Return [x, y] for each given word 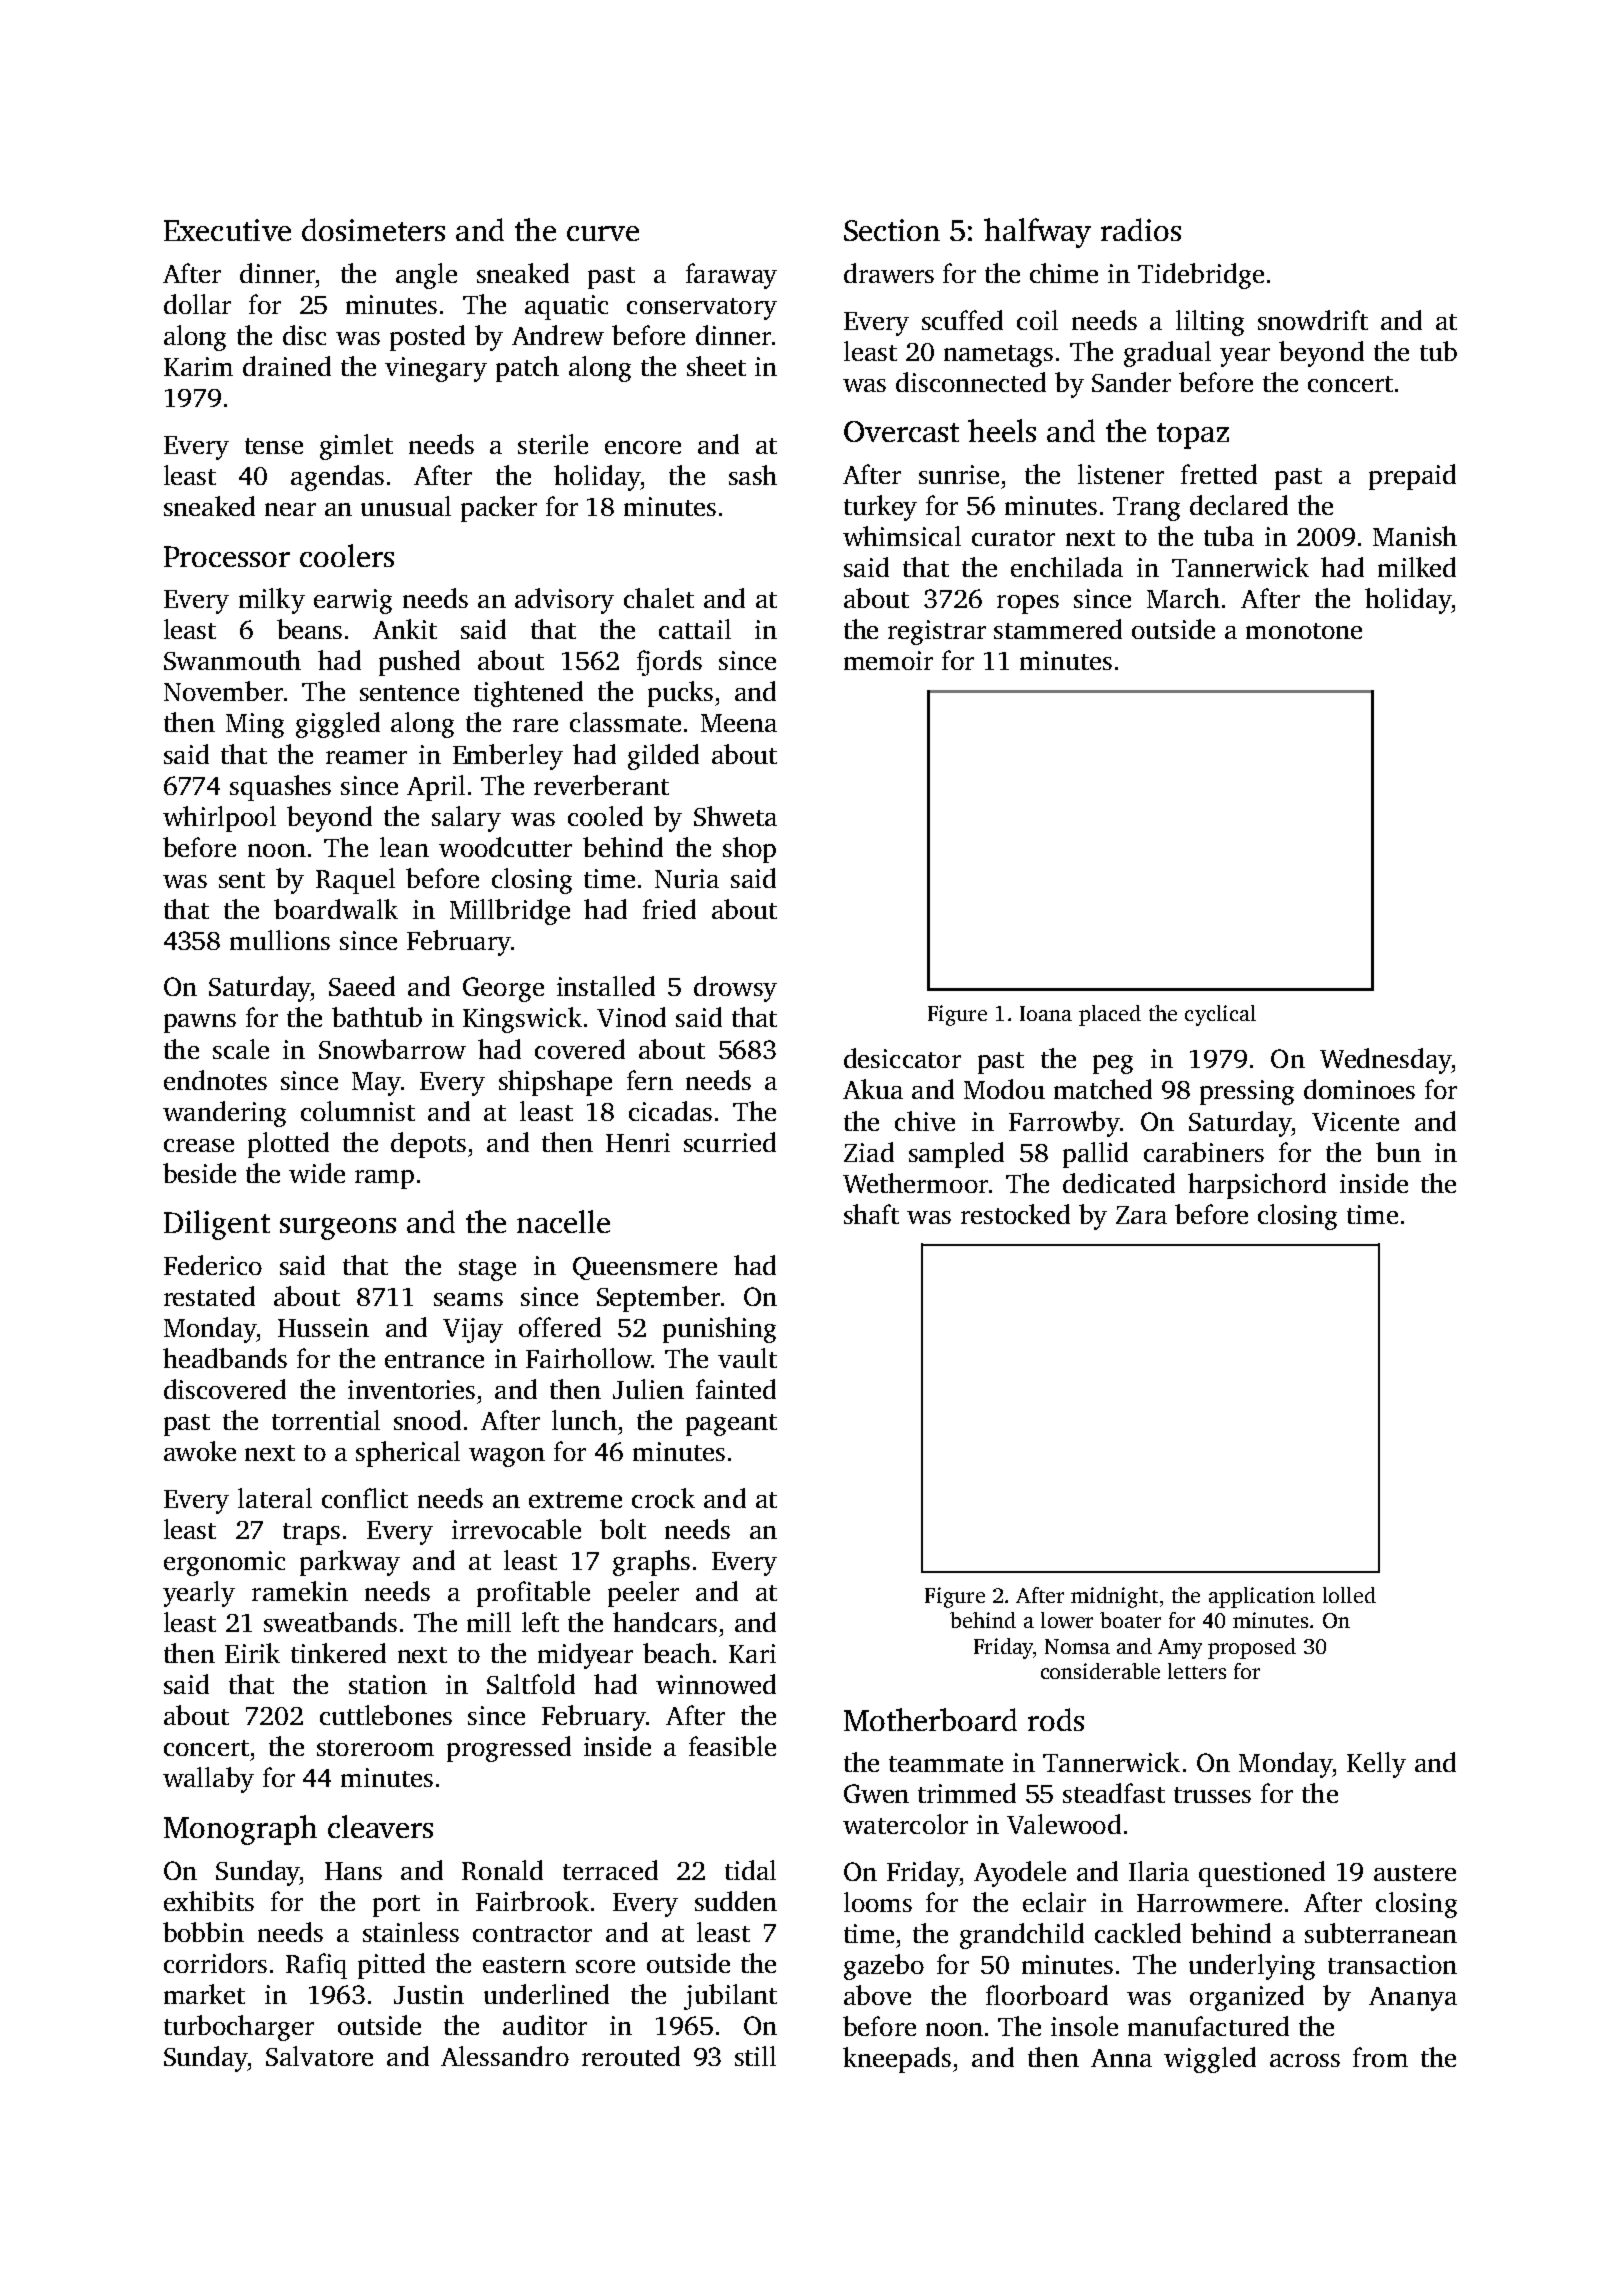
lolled [1349, 1595]
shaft [871, 1214]
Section [892, 230]
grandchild [1022, 1936]
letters [1197, 1671]
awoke [200, 1451]
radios [1141, 229]
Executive [227, 230]
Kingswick [522, 1020]
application [1262, 1597]
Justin [429, 1994]
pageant [731, 1425]
